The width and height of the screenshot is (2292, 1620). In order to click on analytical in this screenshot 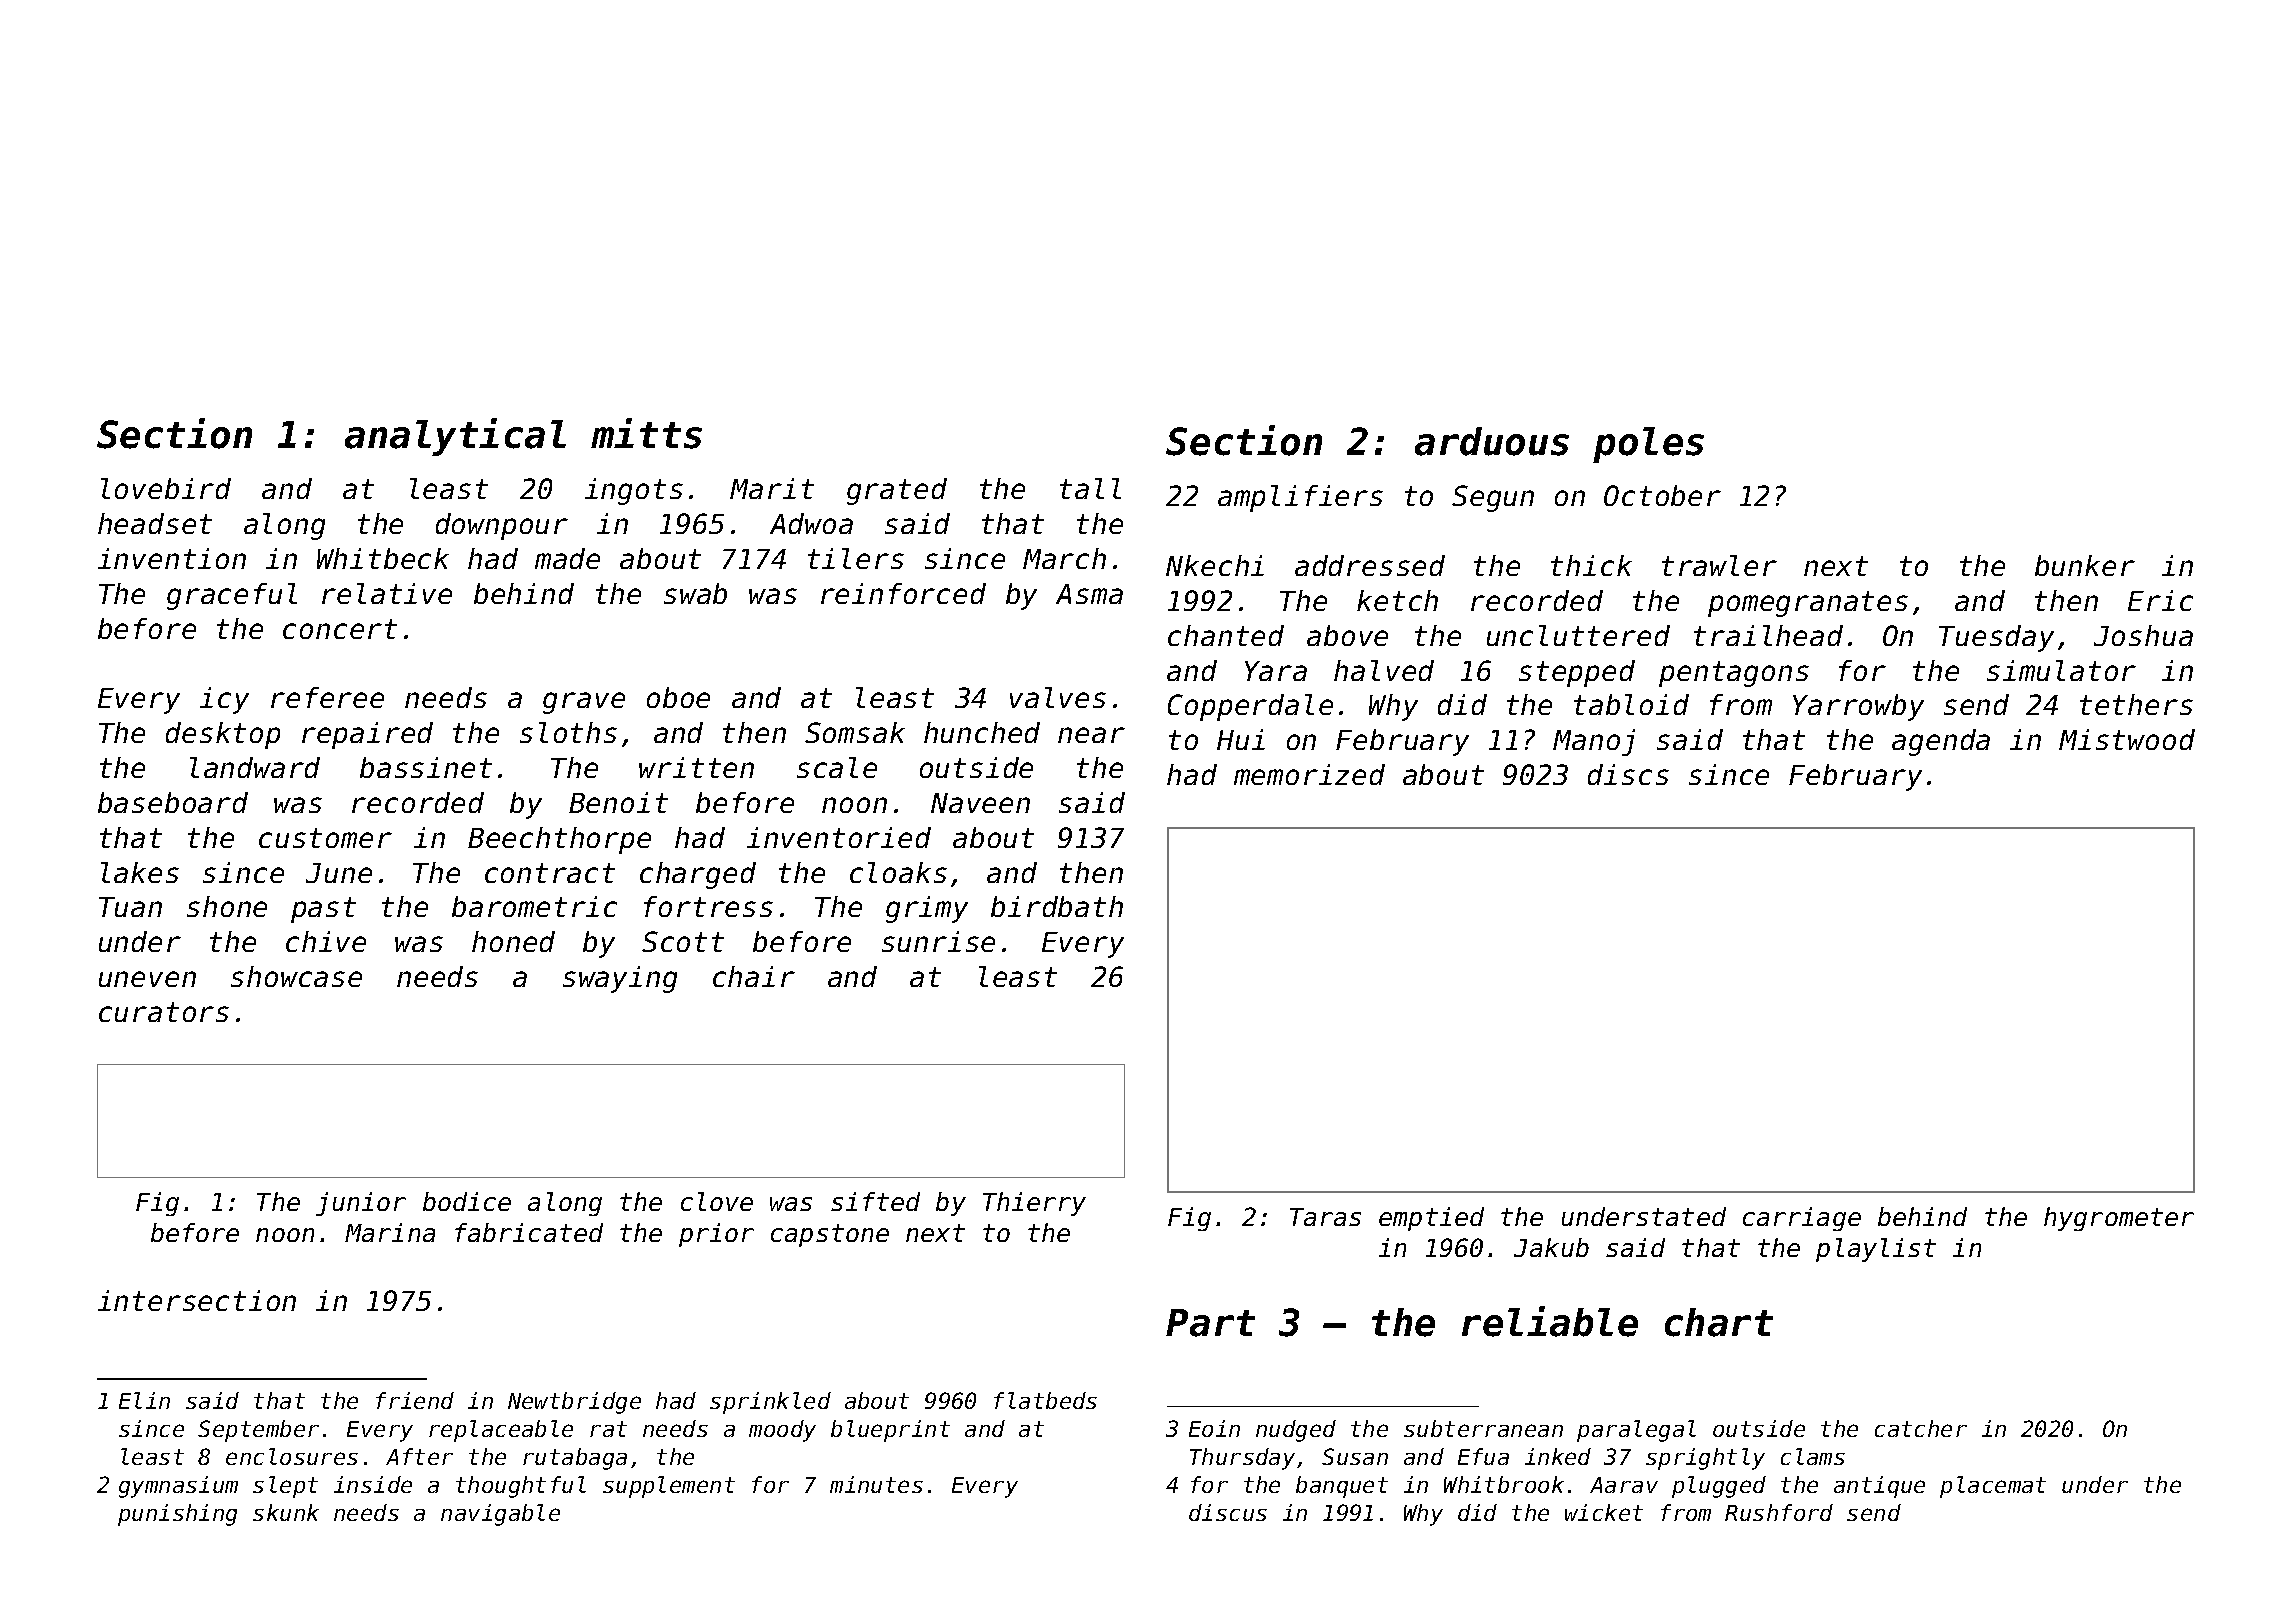, I will do `click(455, 437)`.
